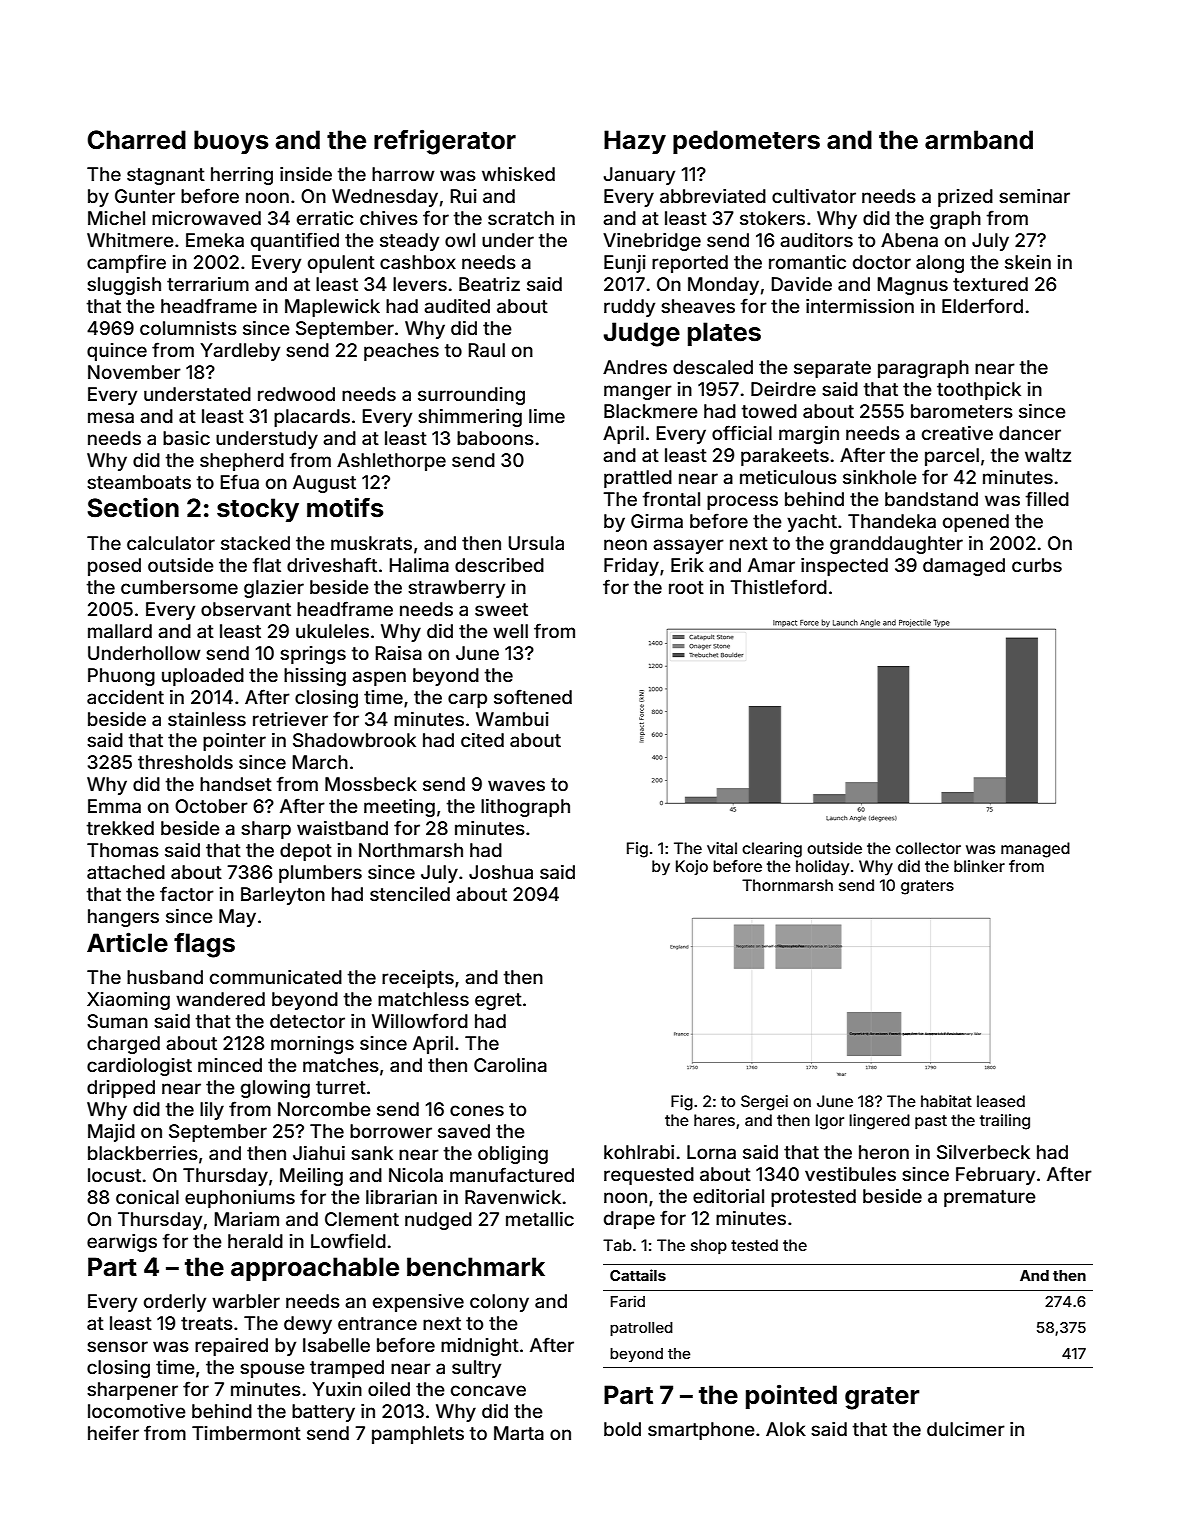  I want to click on armband, so click(979, 140).
